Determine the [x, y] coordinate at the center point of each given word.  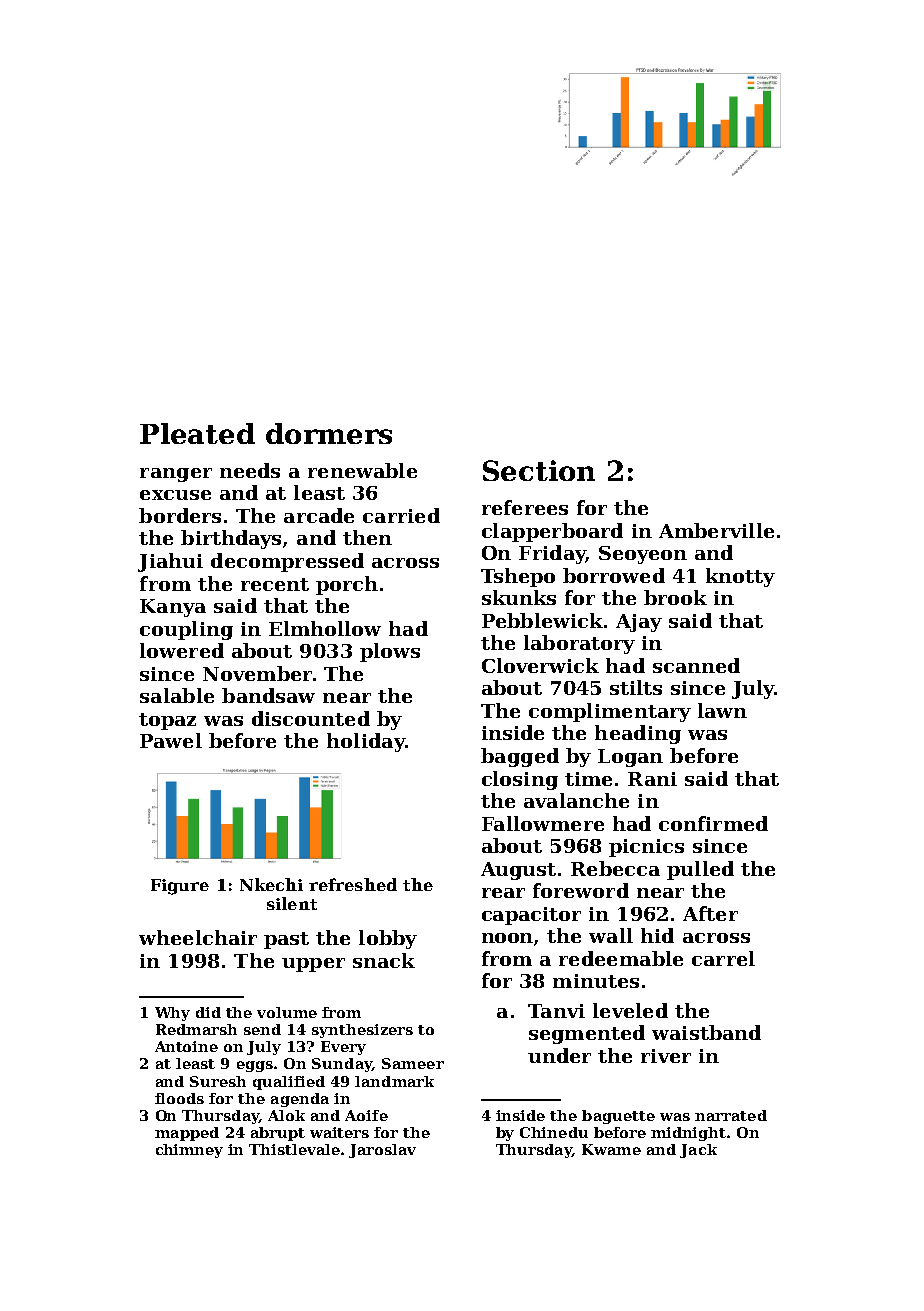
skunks [519, 597]
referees [525, 507]
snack [384, 960]
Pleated [197, 433]
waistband [706, 1032]
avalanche [576, 800]
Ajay [639, 623]
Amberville [716, 530]
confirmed [713, 823]
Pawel [171, 740]
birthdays [231, 539]
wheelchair [198, 937]
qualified [289, 1083]
